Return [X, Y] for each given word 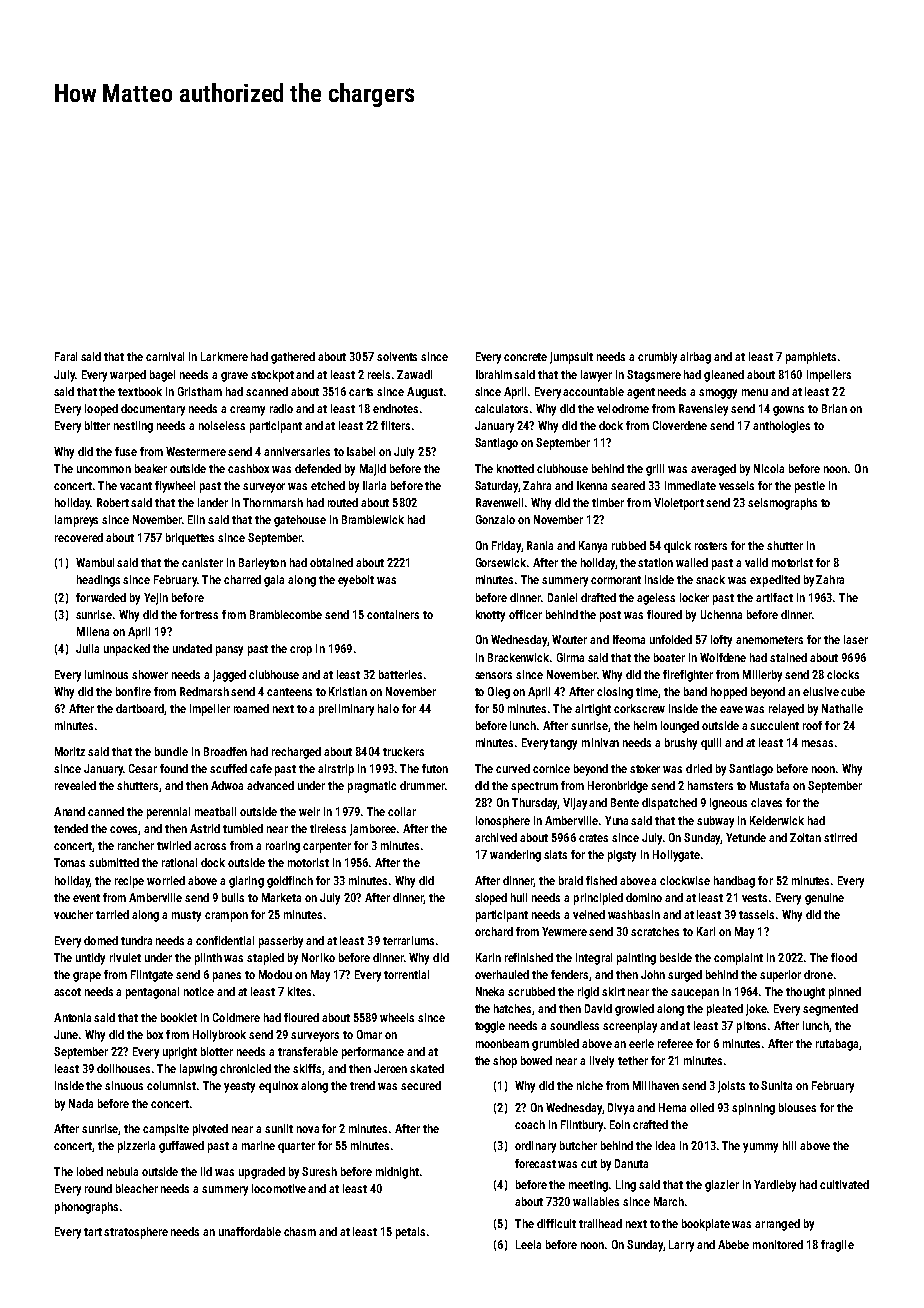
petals [410, 1233]
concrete [525, 357]
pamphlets [811, 358]
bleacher [137, 1188]
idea [665, 1145]
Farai [66, 356]
